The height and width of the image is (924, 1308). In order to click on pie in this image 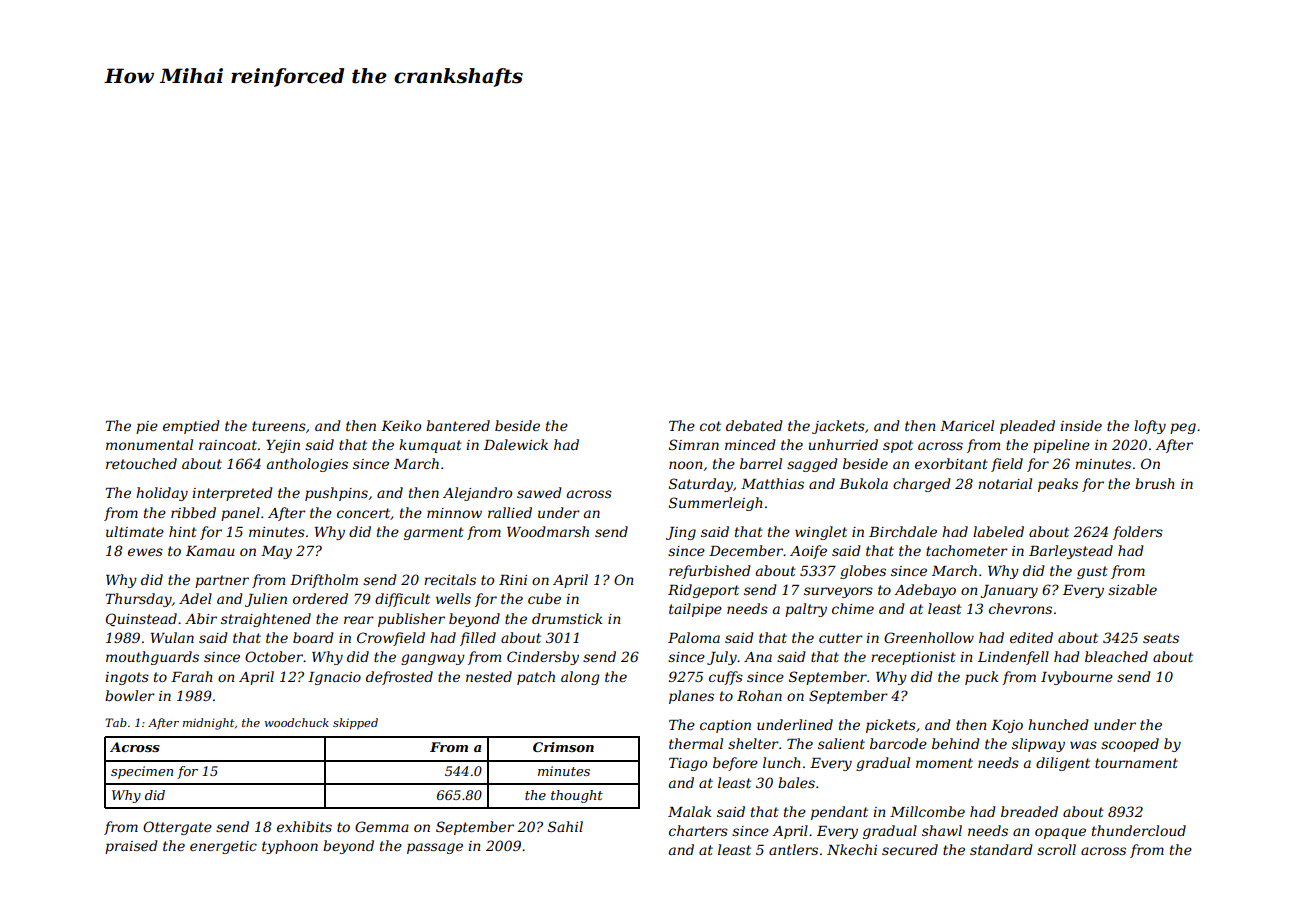, I will do `click(147, 427)`.
